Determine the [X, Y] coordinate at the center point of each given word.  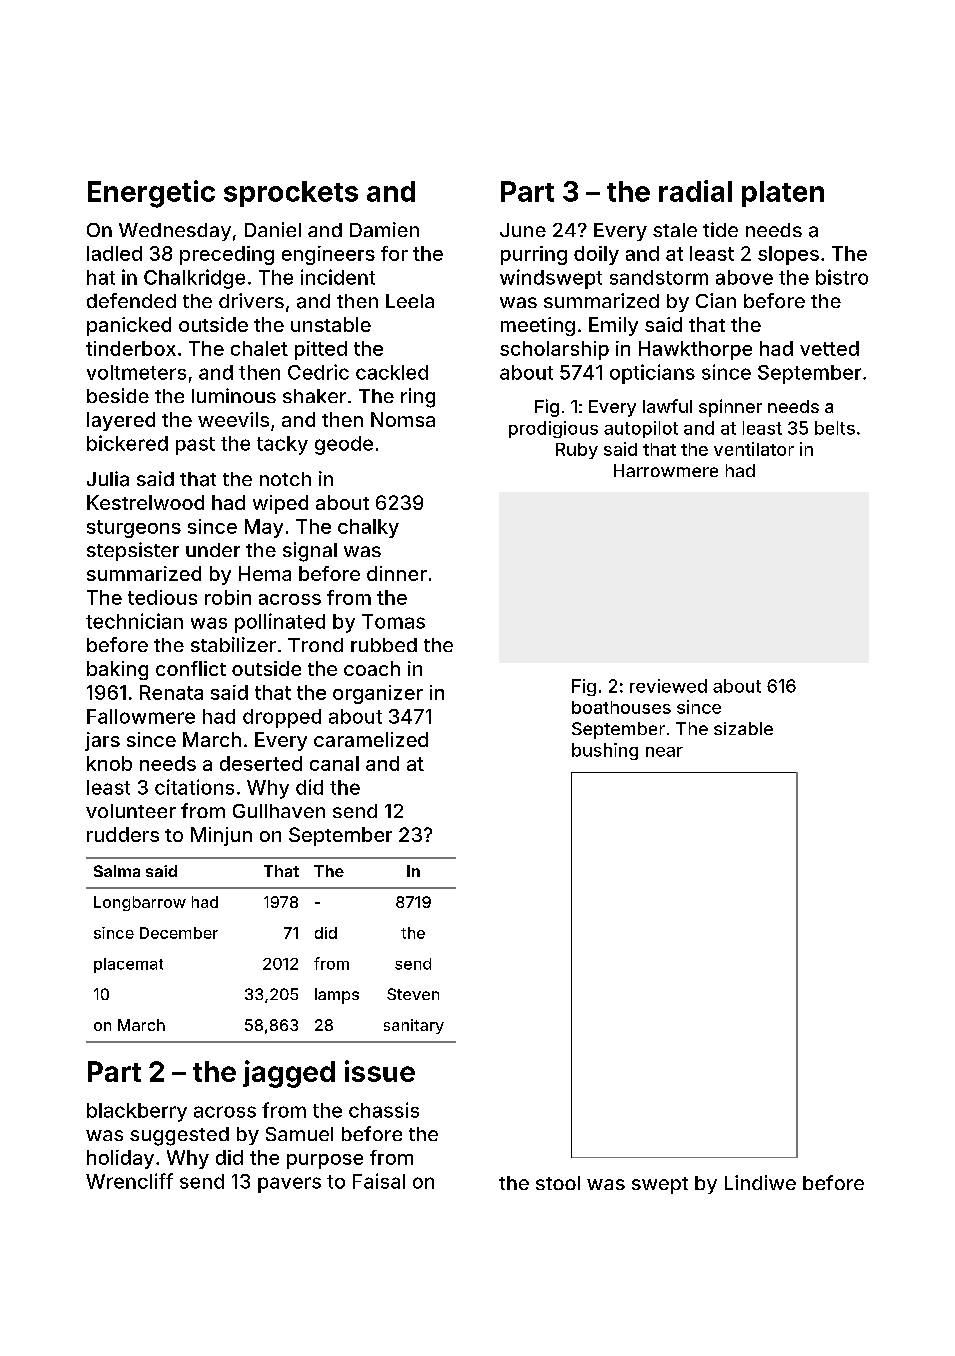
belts [835, 428]
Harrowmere [666, 470]
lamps [337, 996]
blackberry [137, 1112]
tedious [162, 597]
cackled [392, 372]
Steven [413, 994]
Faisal [379, 1181]
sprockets [291, 194]
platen [783, 194]
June [523, 230]
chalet [259, 348]
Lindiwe [760, 1182]
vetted [829, 348]
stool [558, 1183]
